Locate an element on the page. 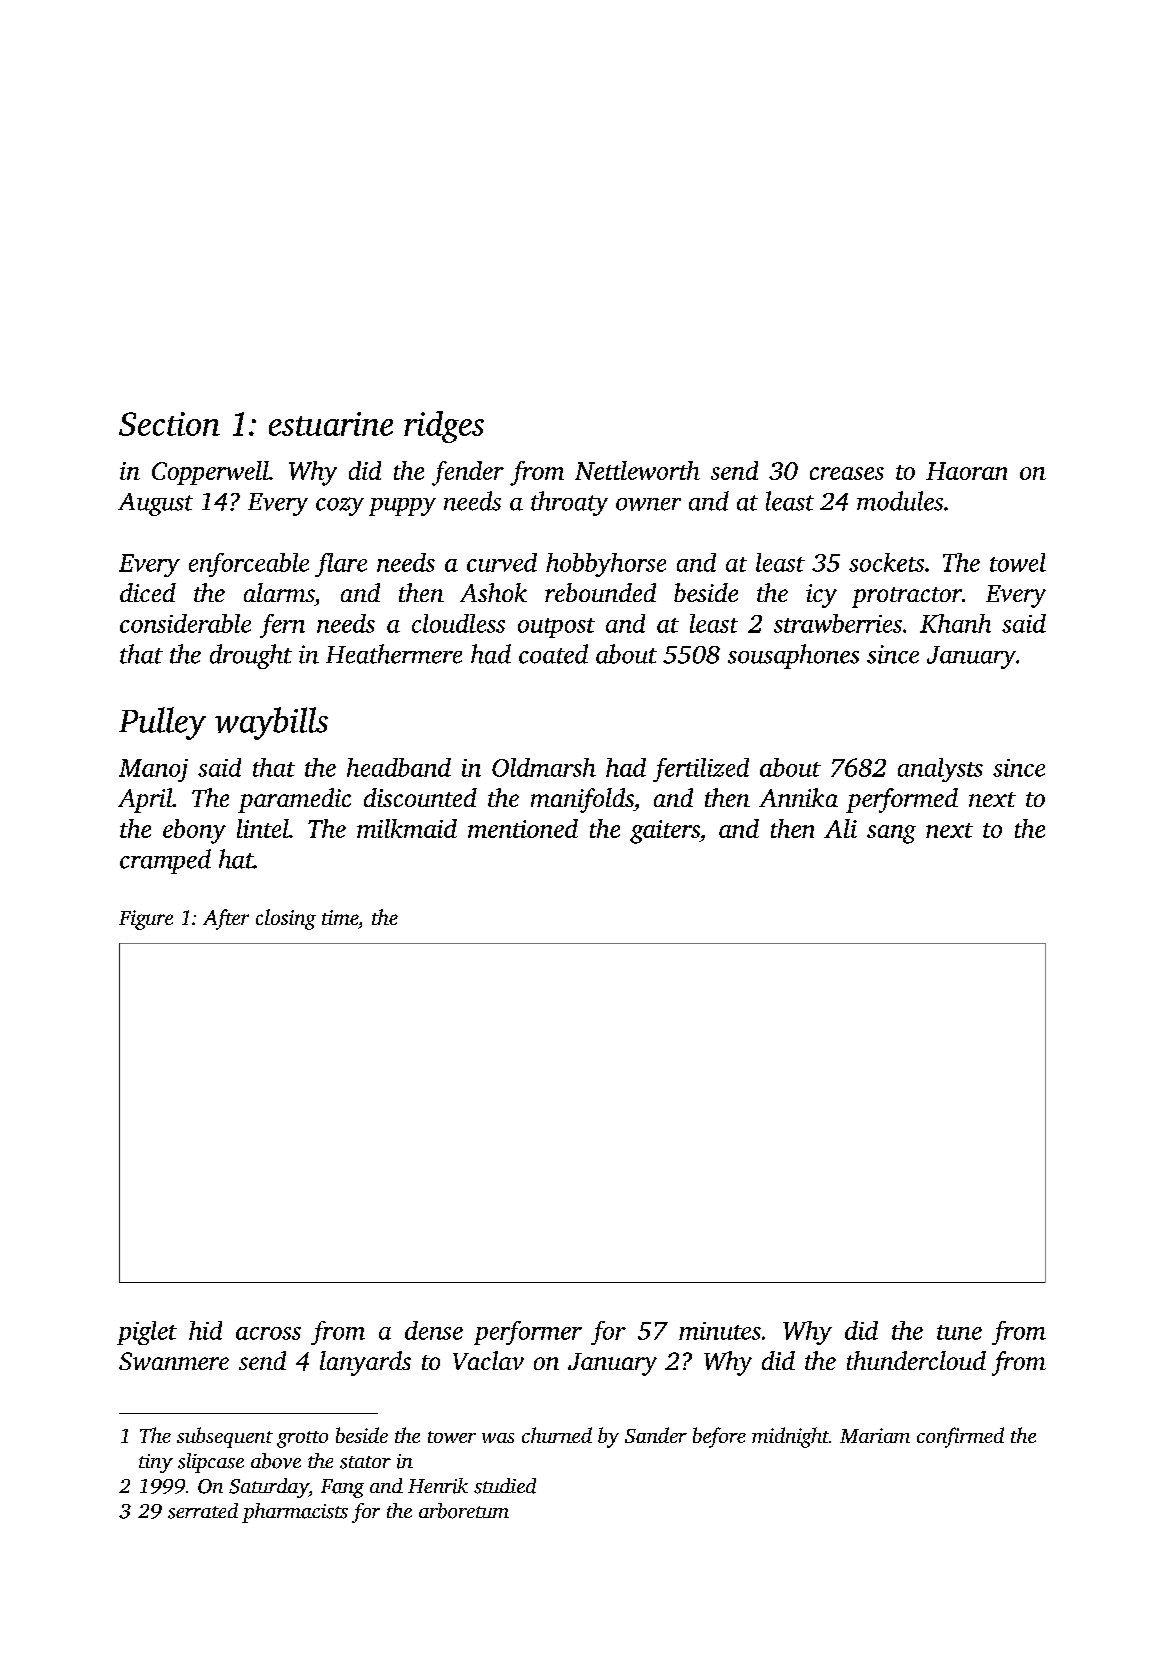 The height and width of the page is (1654, 1165). dense is located at coordinates (434, 1330).
